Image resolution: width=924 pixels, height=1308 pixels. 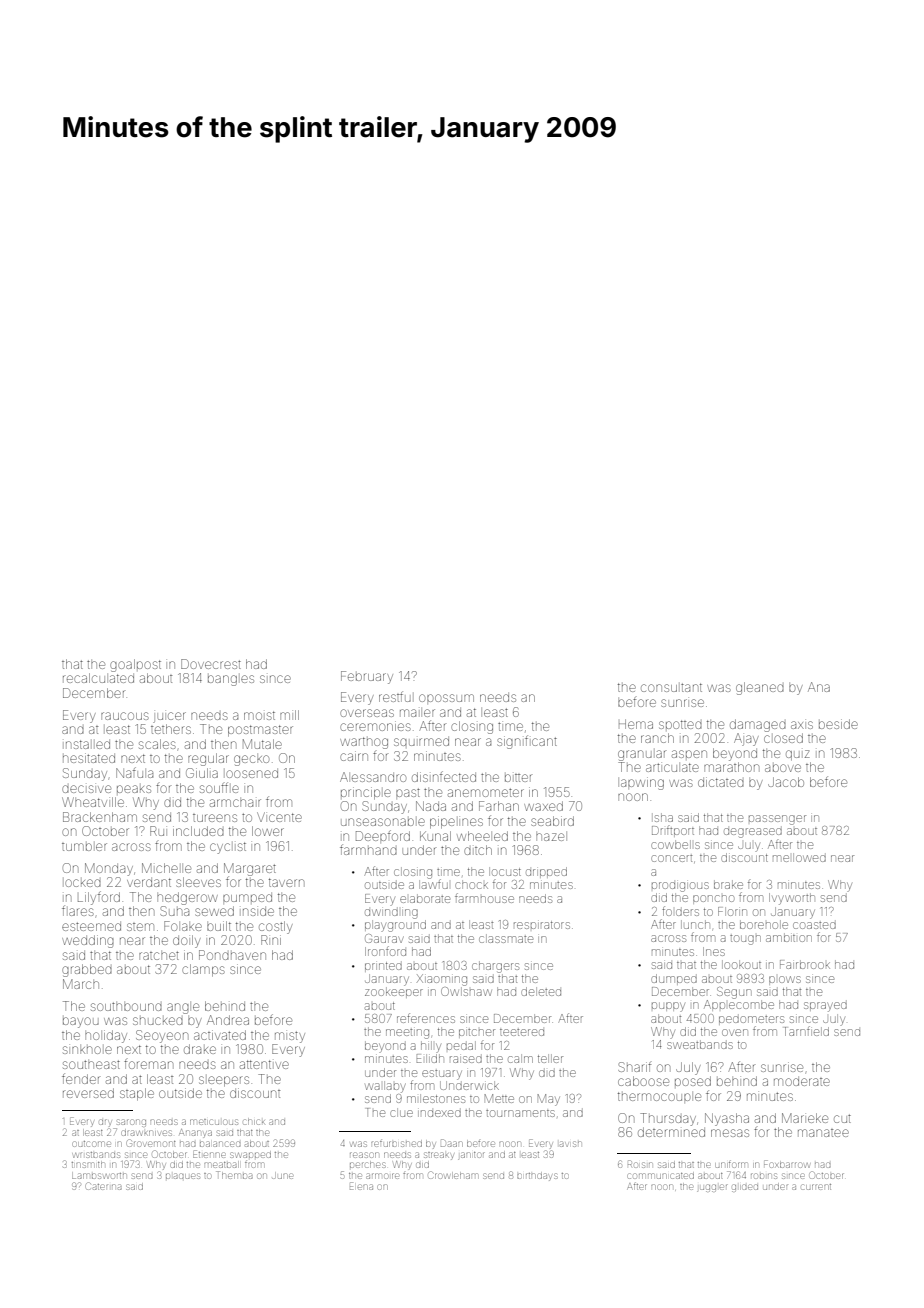 I want to click on moderate, so click(x=802, y=1081).
